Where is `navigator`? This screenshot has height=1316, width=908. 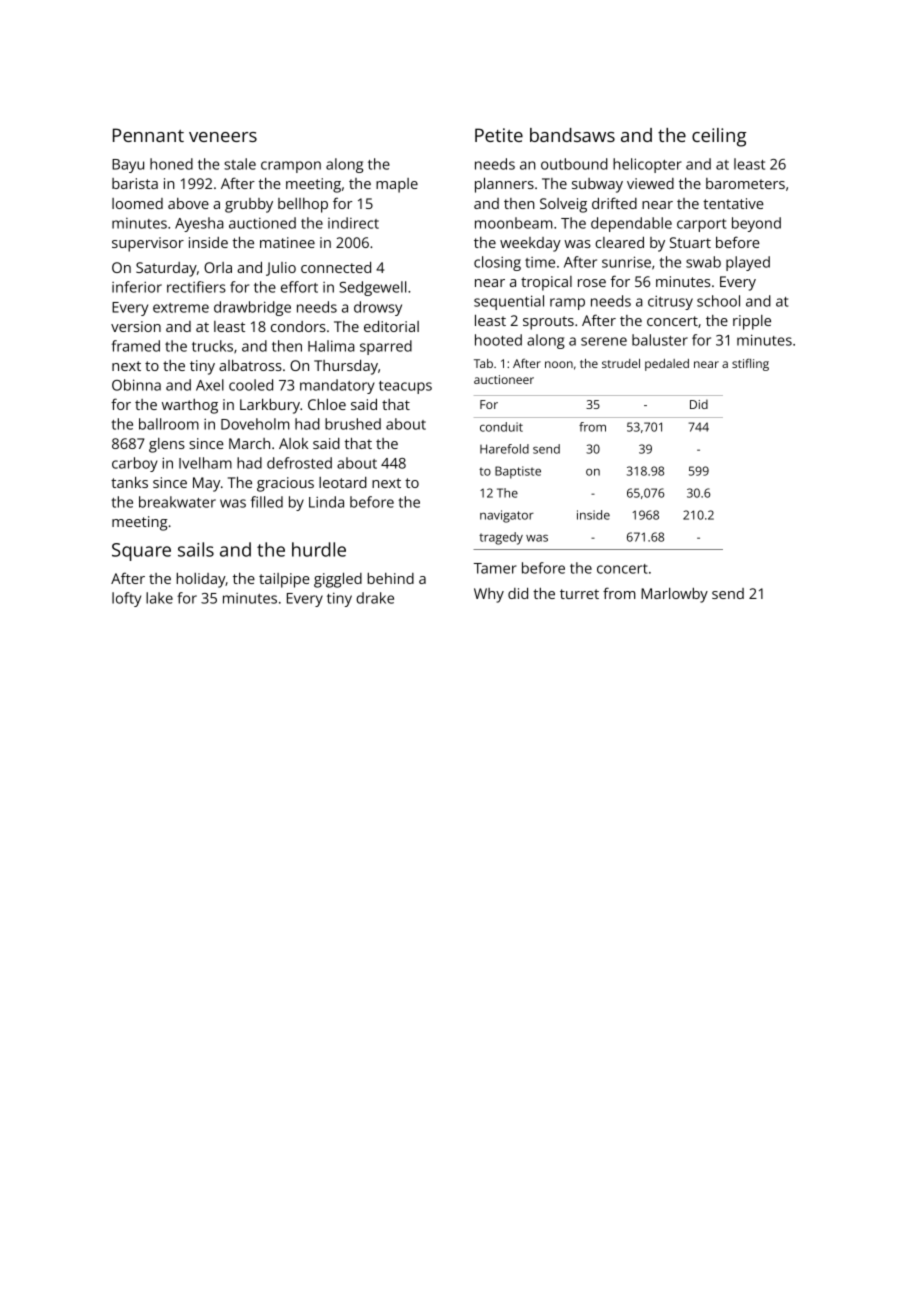
navigator is located at coordinates (507, 516).
